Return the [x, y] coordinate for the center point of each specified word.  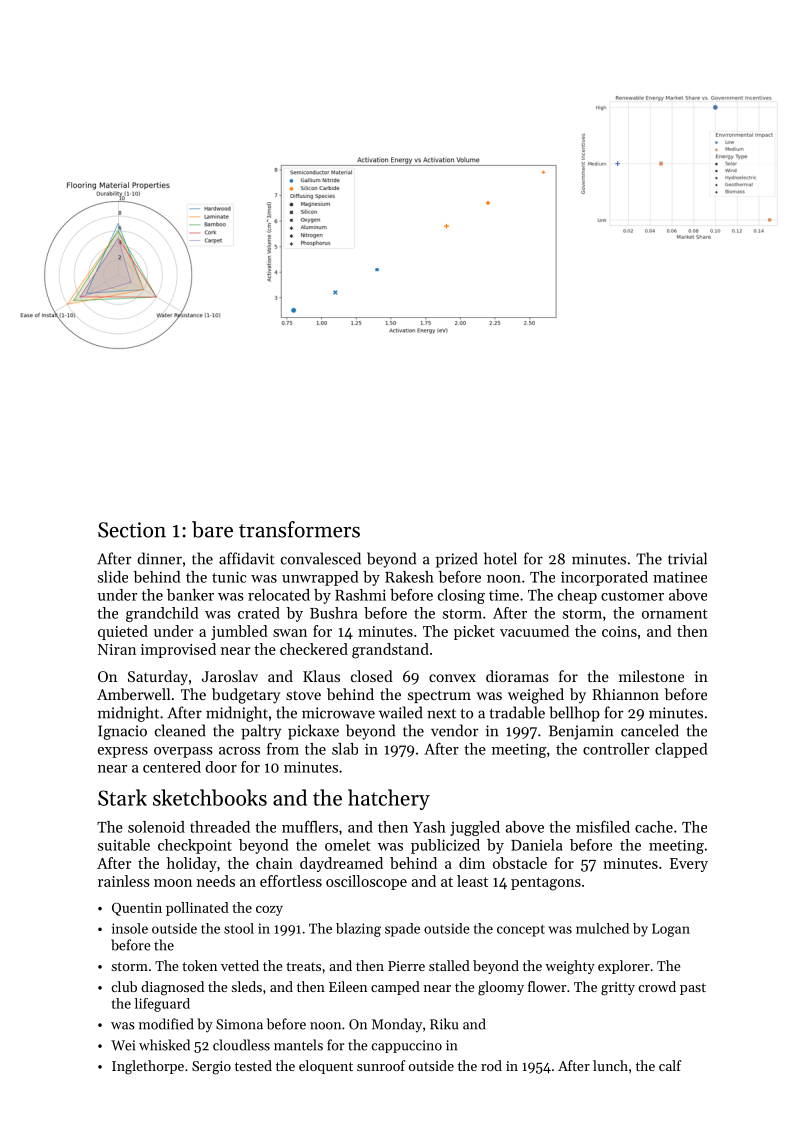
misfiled [603, 827]
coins [619, 631]
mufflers [310, 827]
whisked [164, 1045]
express [123, 752]
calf [670, 1065]
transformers [299, 529]
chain [274, 863]
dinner [159, 558]
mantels [298, 1045]
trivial [687, 558]
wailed [401, 712]
